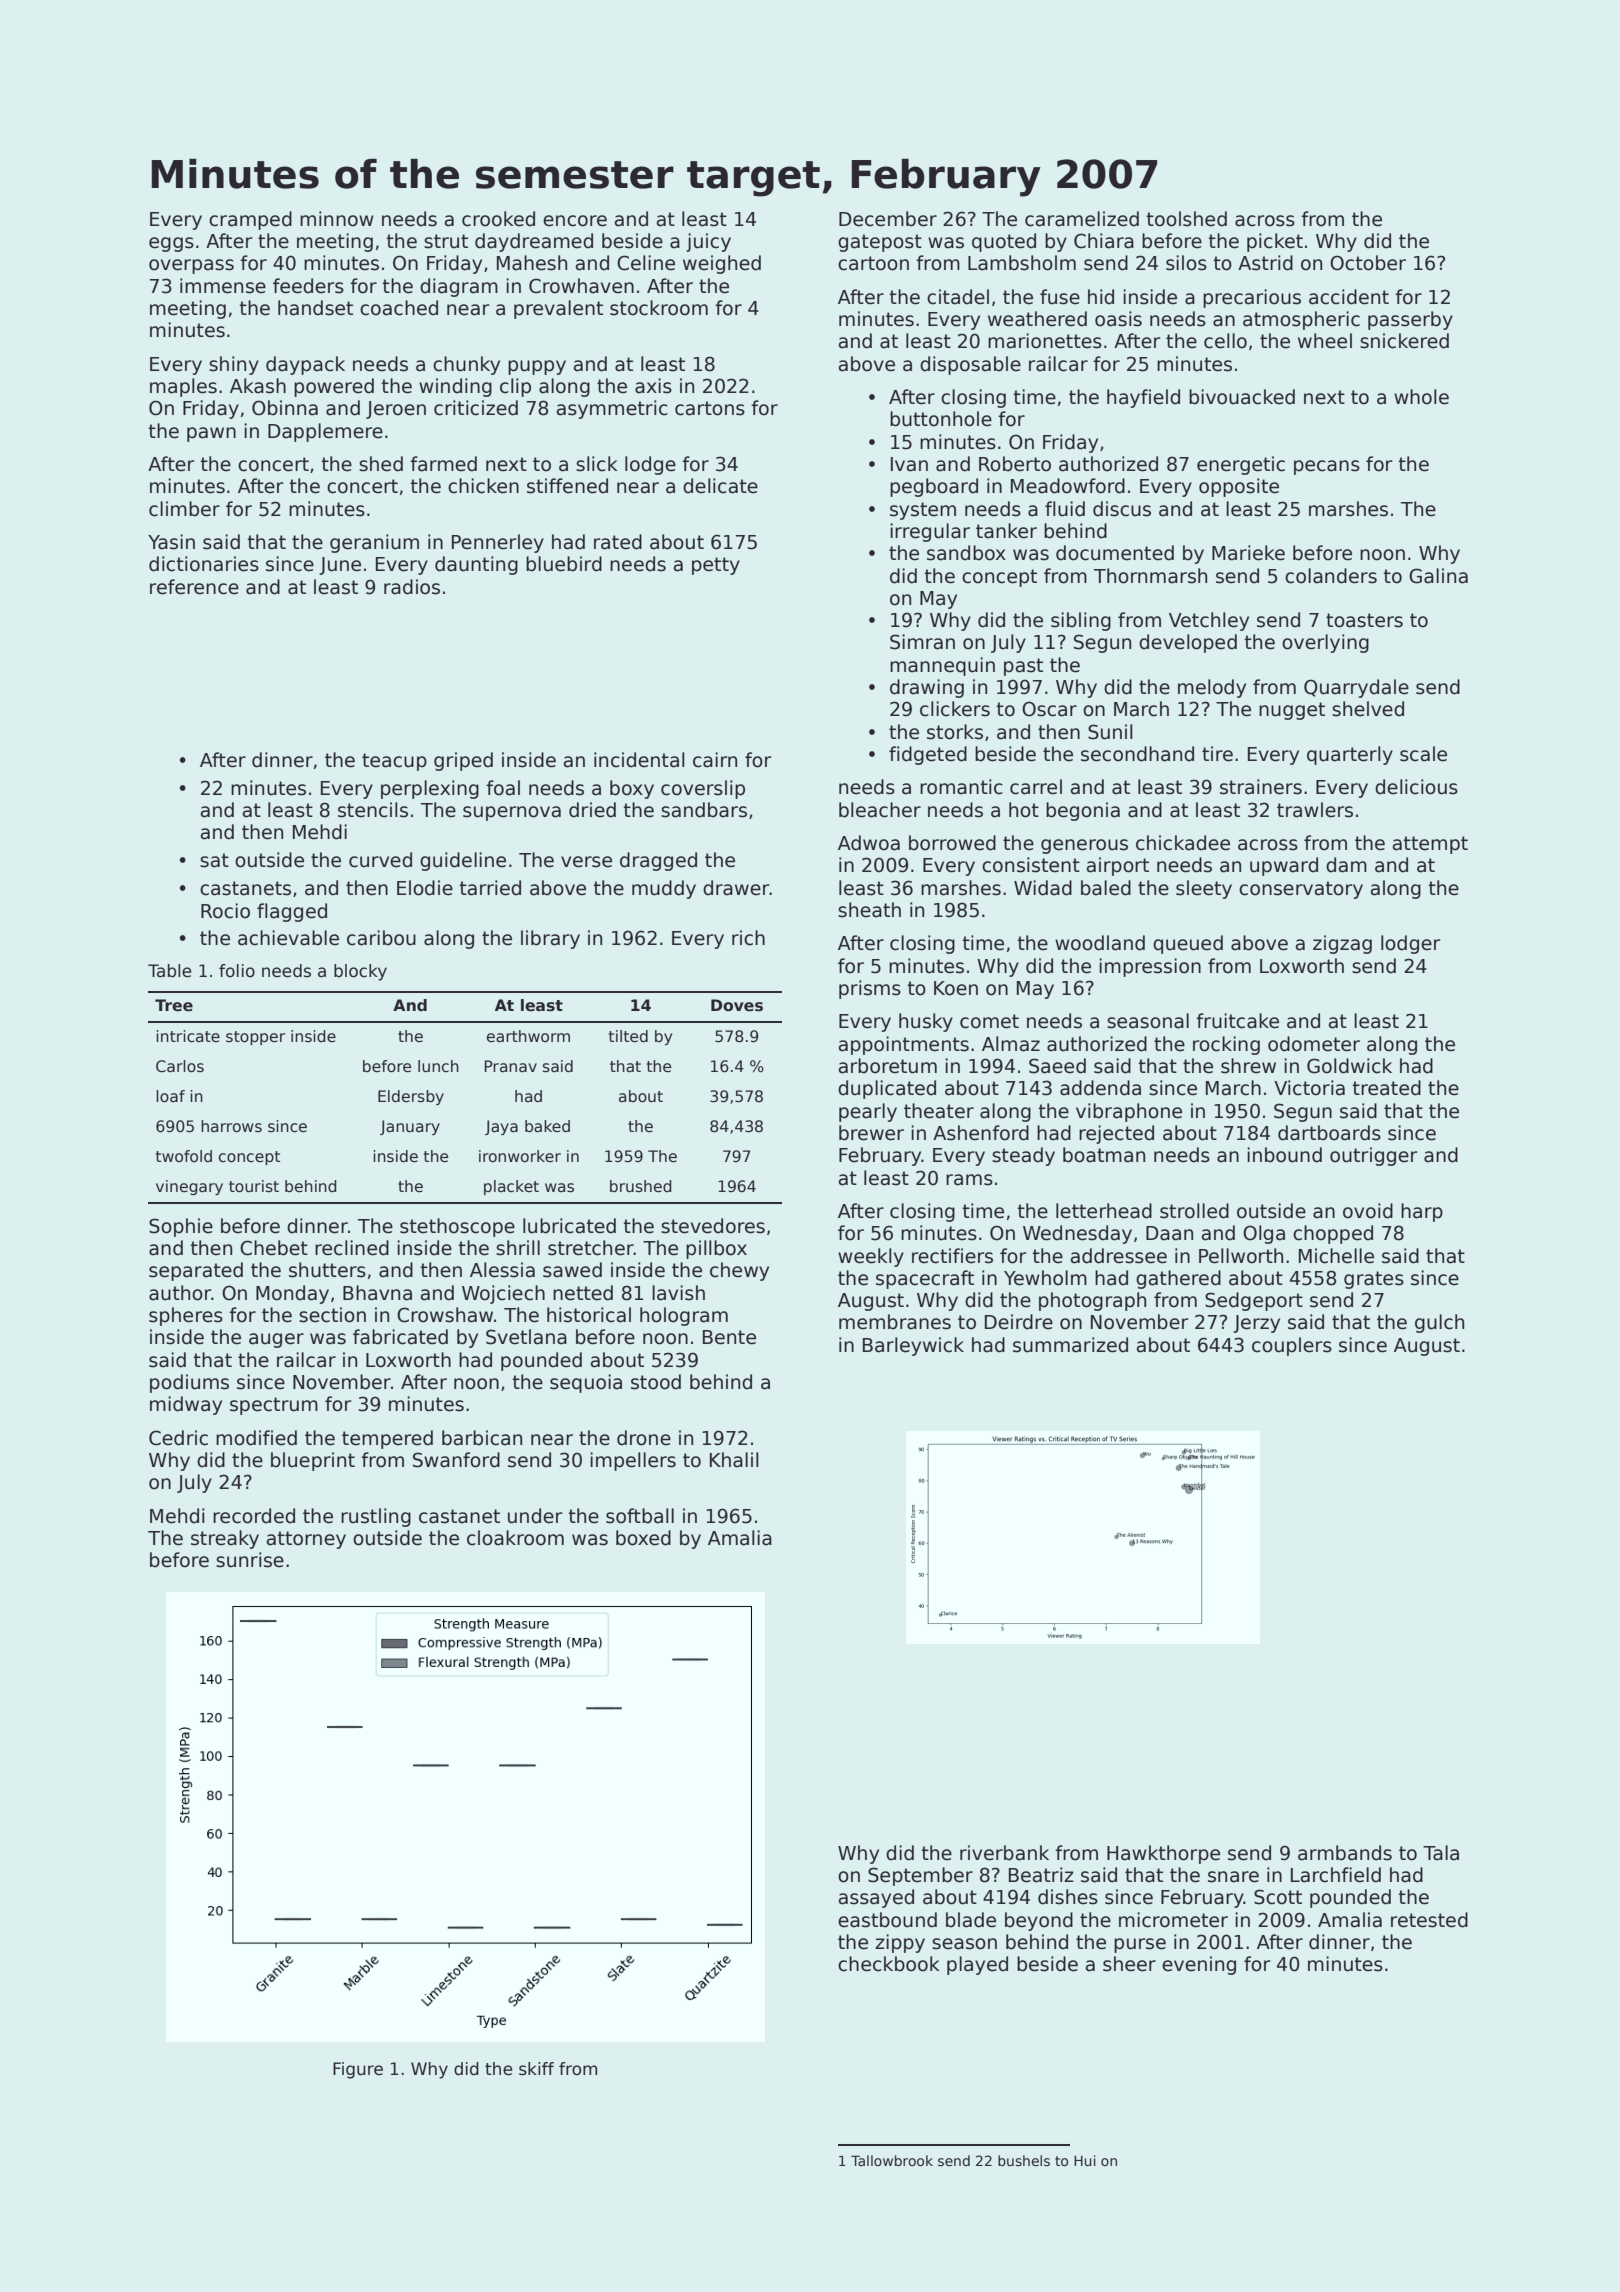  What do you see at coordinates (876, 1898) in the page?
I see `assayed` at bounding box center [876, 1898].
